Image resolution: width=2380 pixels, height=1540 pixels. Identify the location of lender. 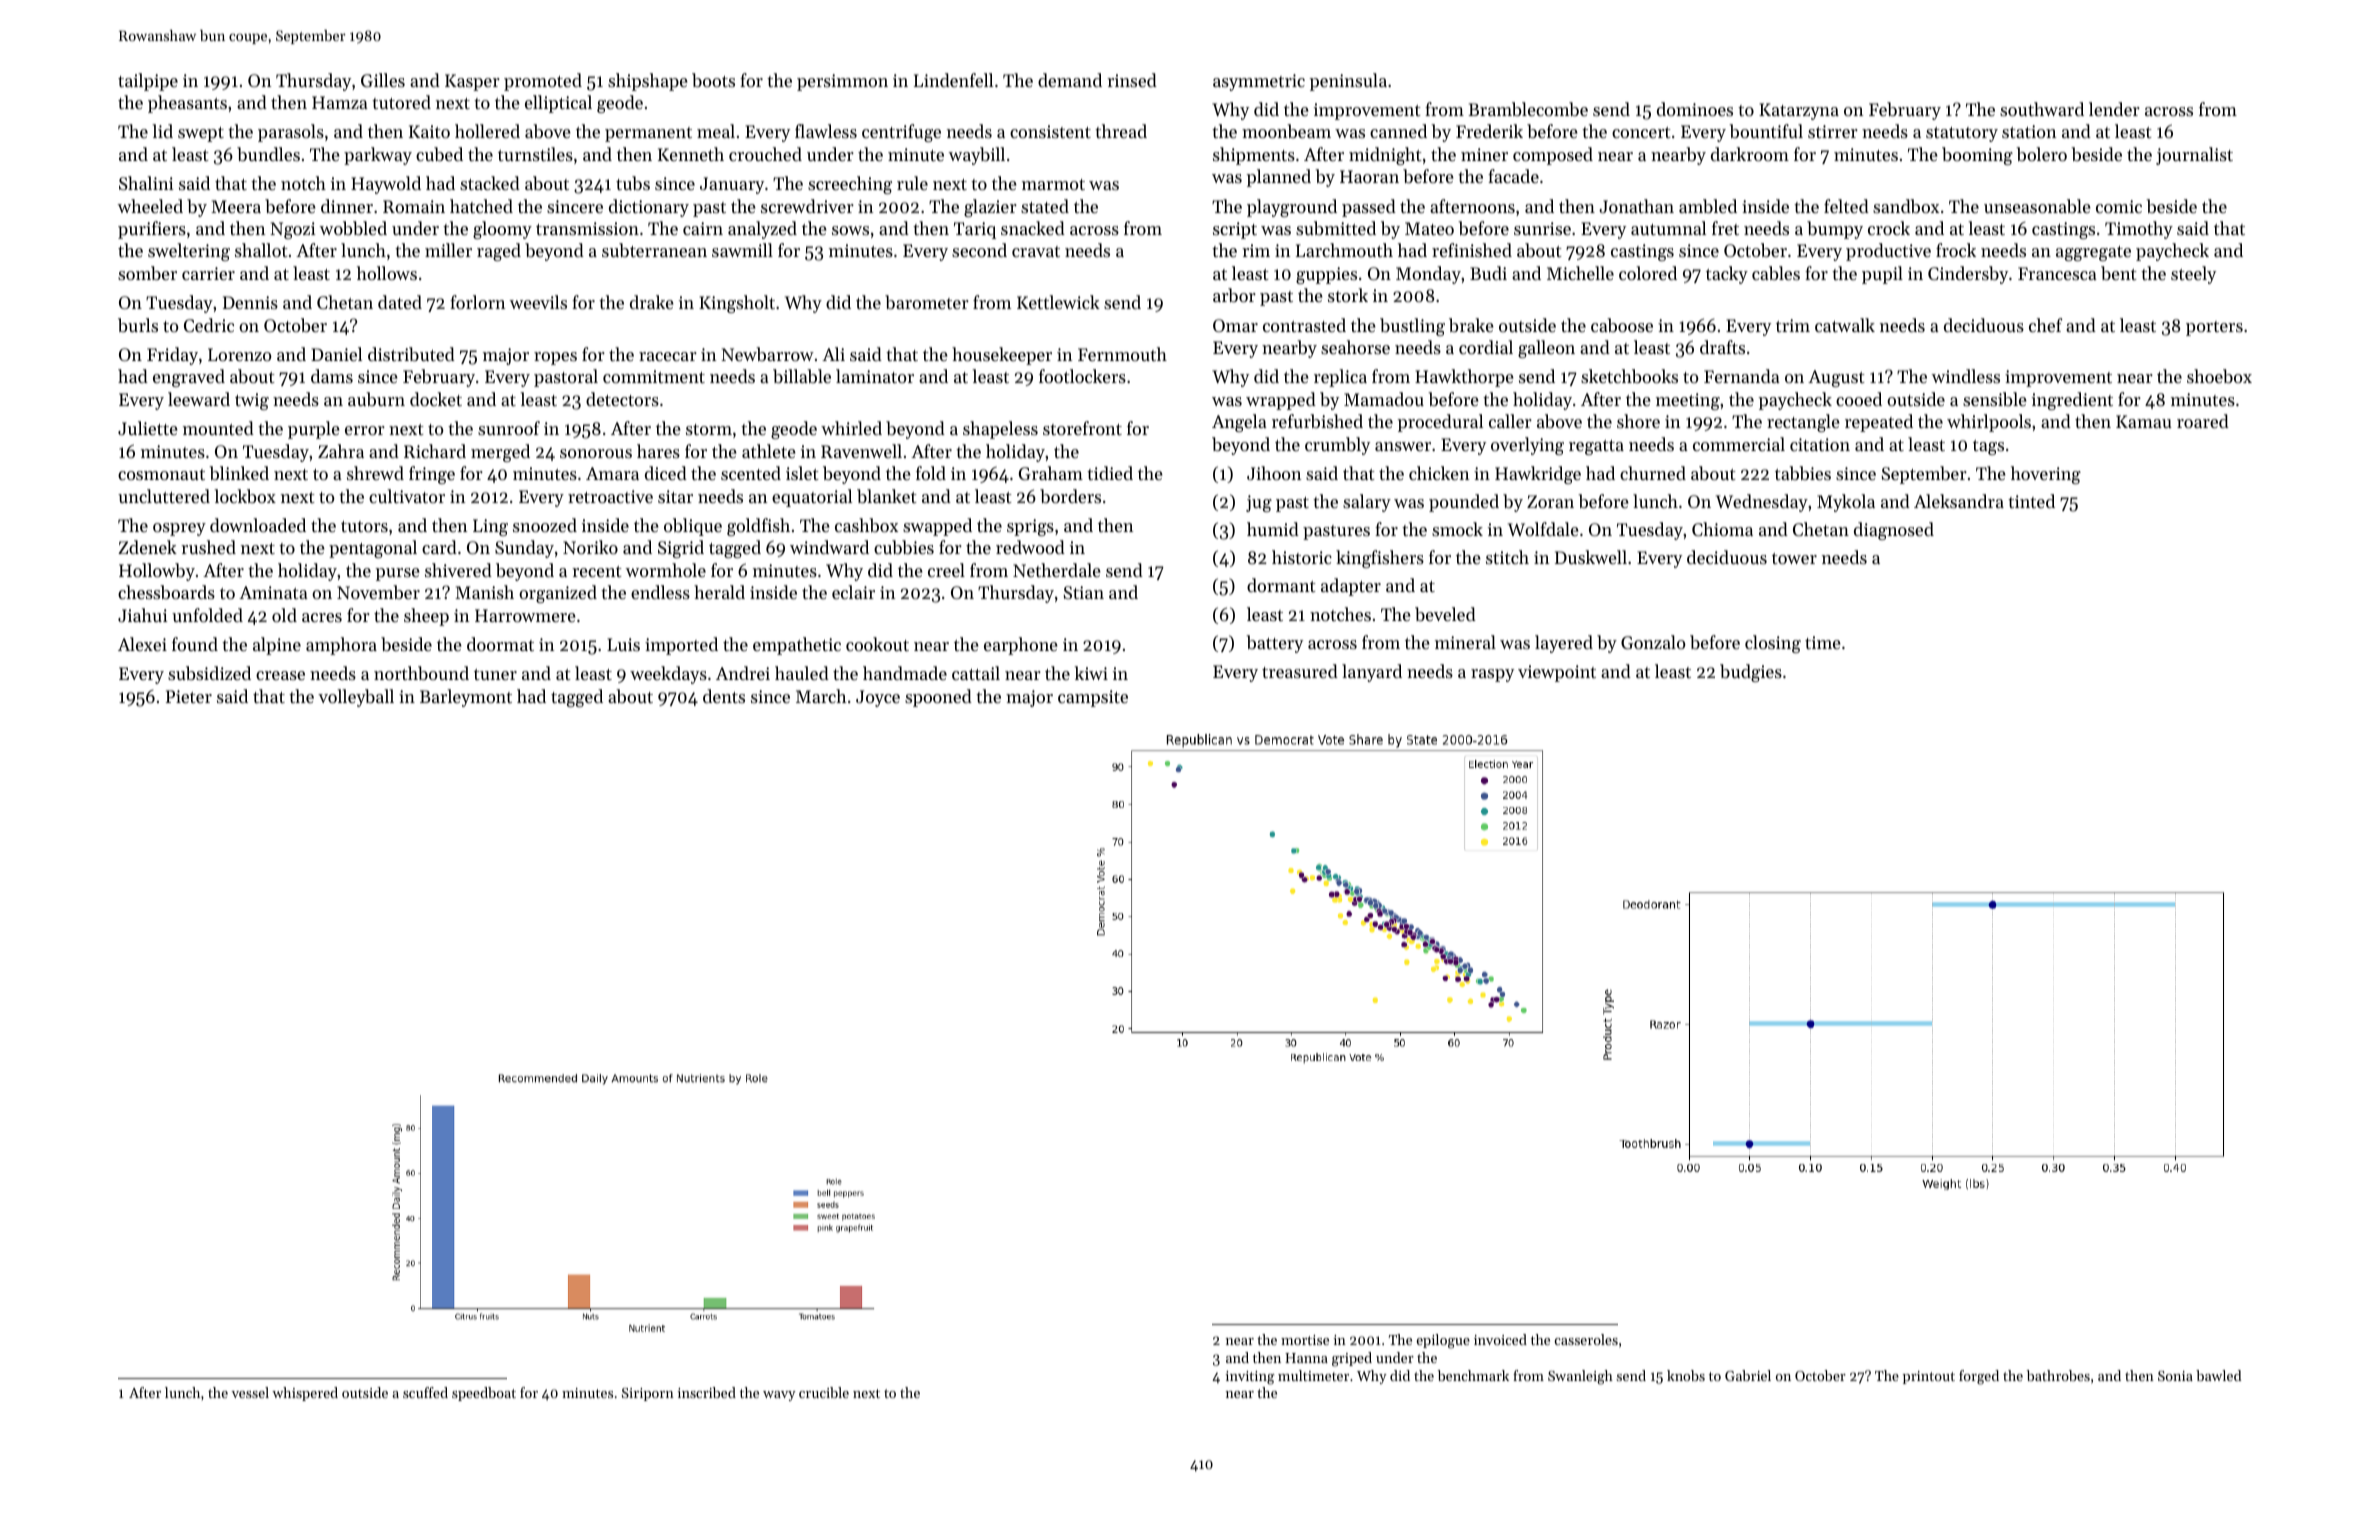
(2114, 109).
